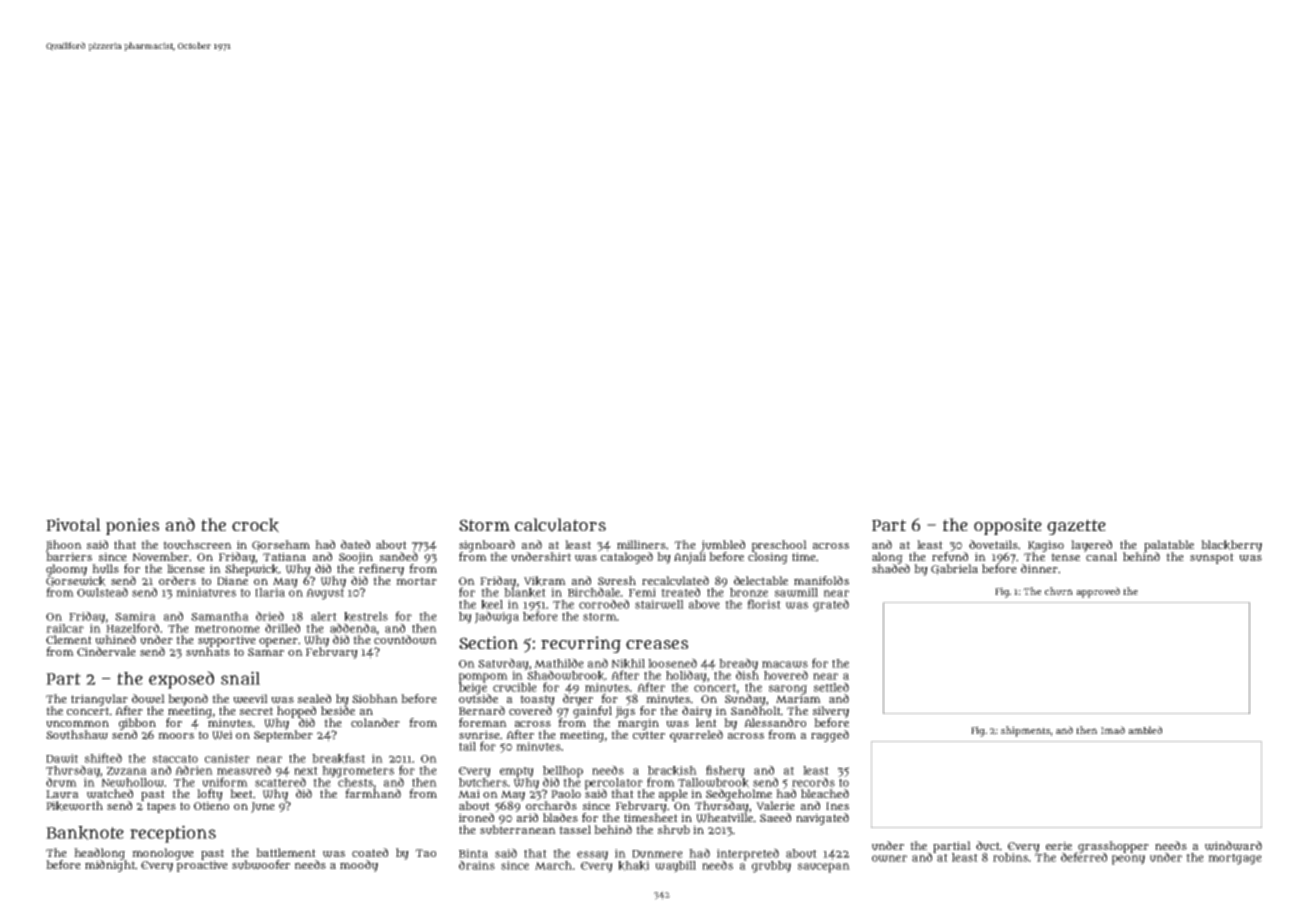 This page has width=1308, height=924. I want to click on delectable, so click(761, 580).
